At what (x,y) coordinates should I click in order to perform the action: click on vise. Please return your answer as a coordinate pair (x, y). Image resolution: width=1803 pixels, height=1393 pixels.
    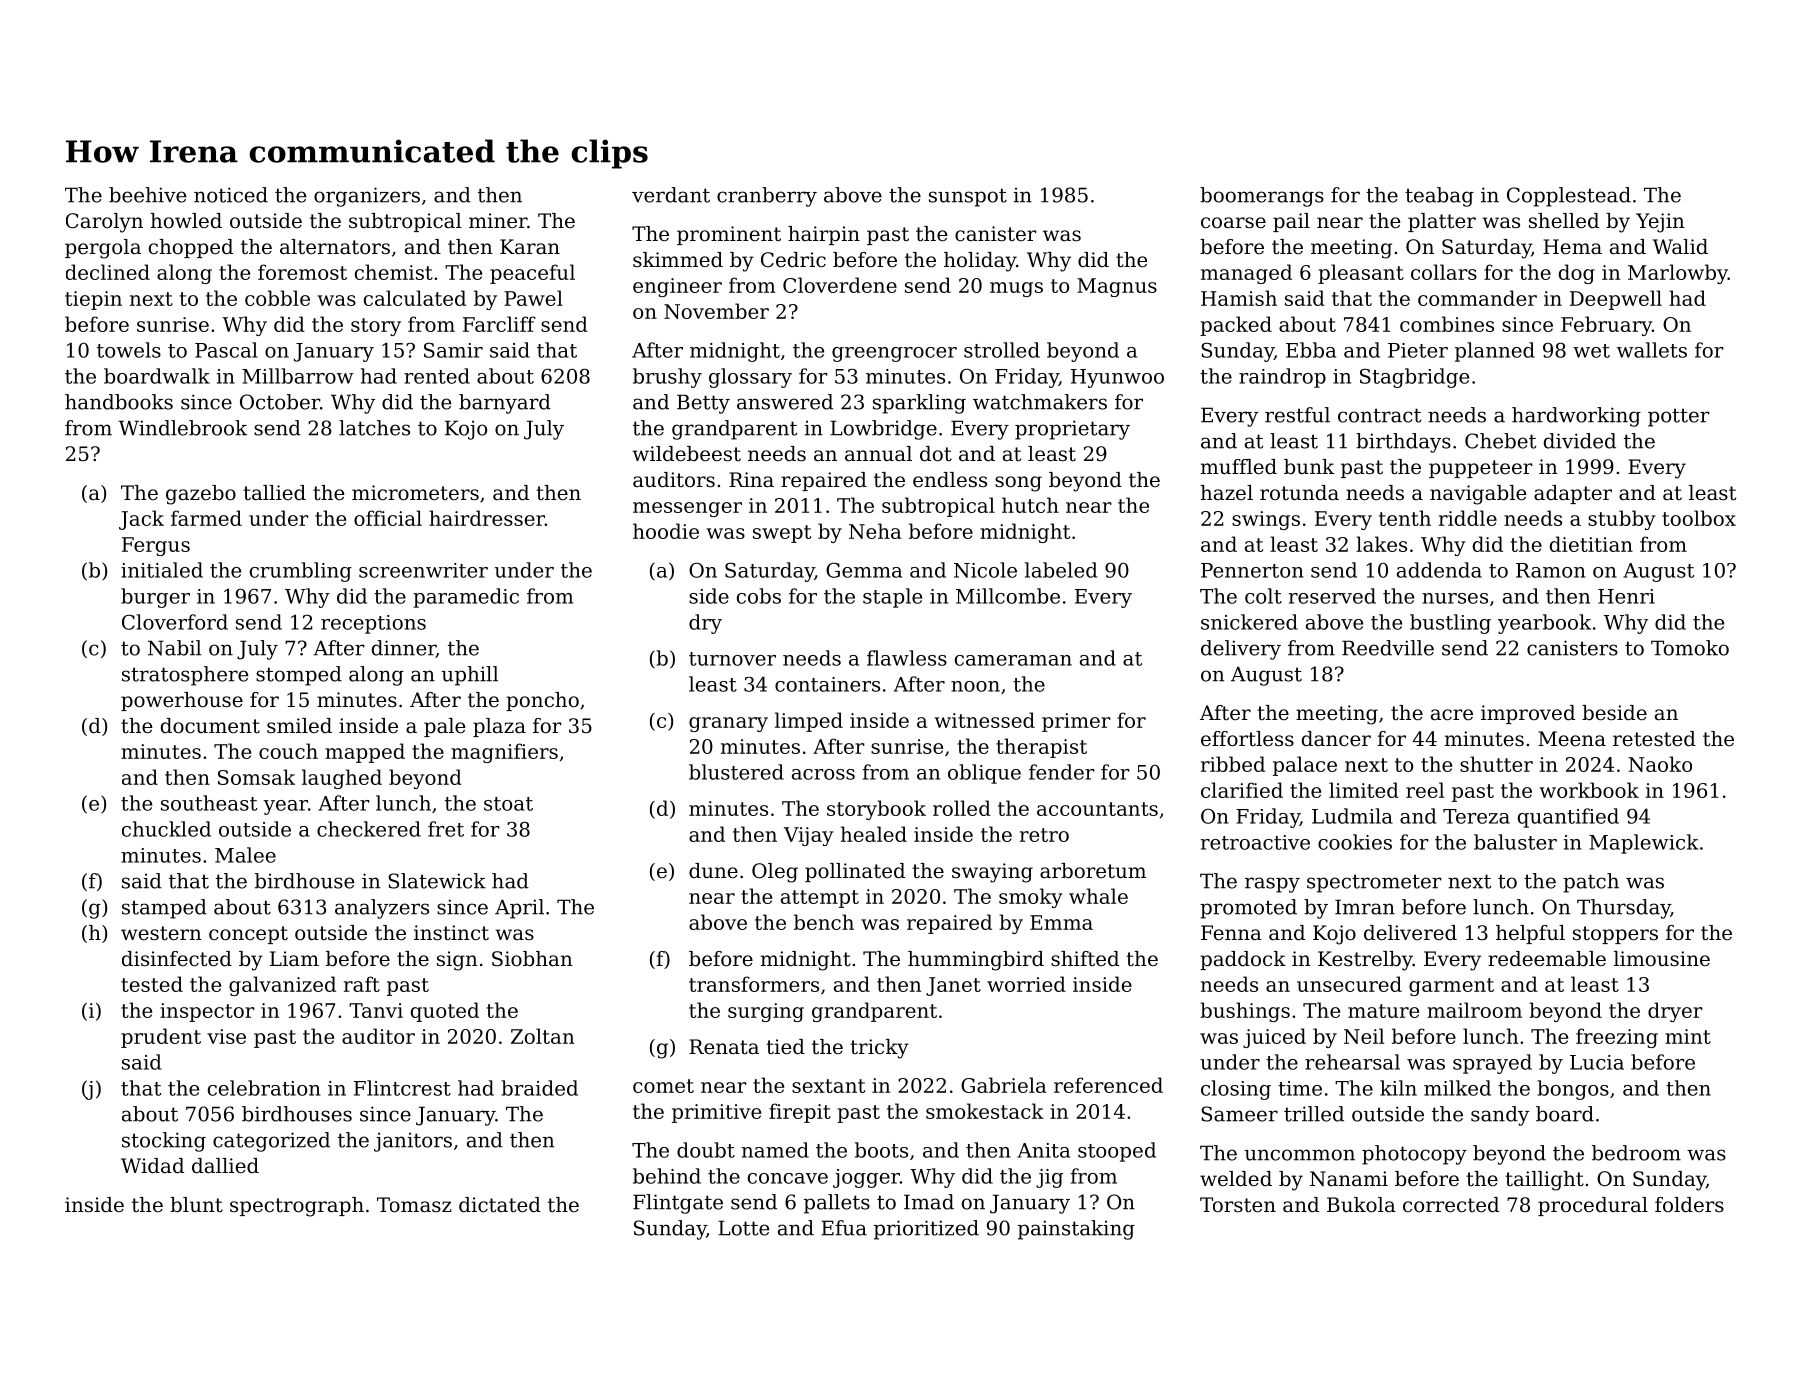
    Looking at the image, I should click on (226, 1036).
